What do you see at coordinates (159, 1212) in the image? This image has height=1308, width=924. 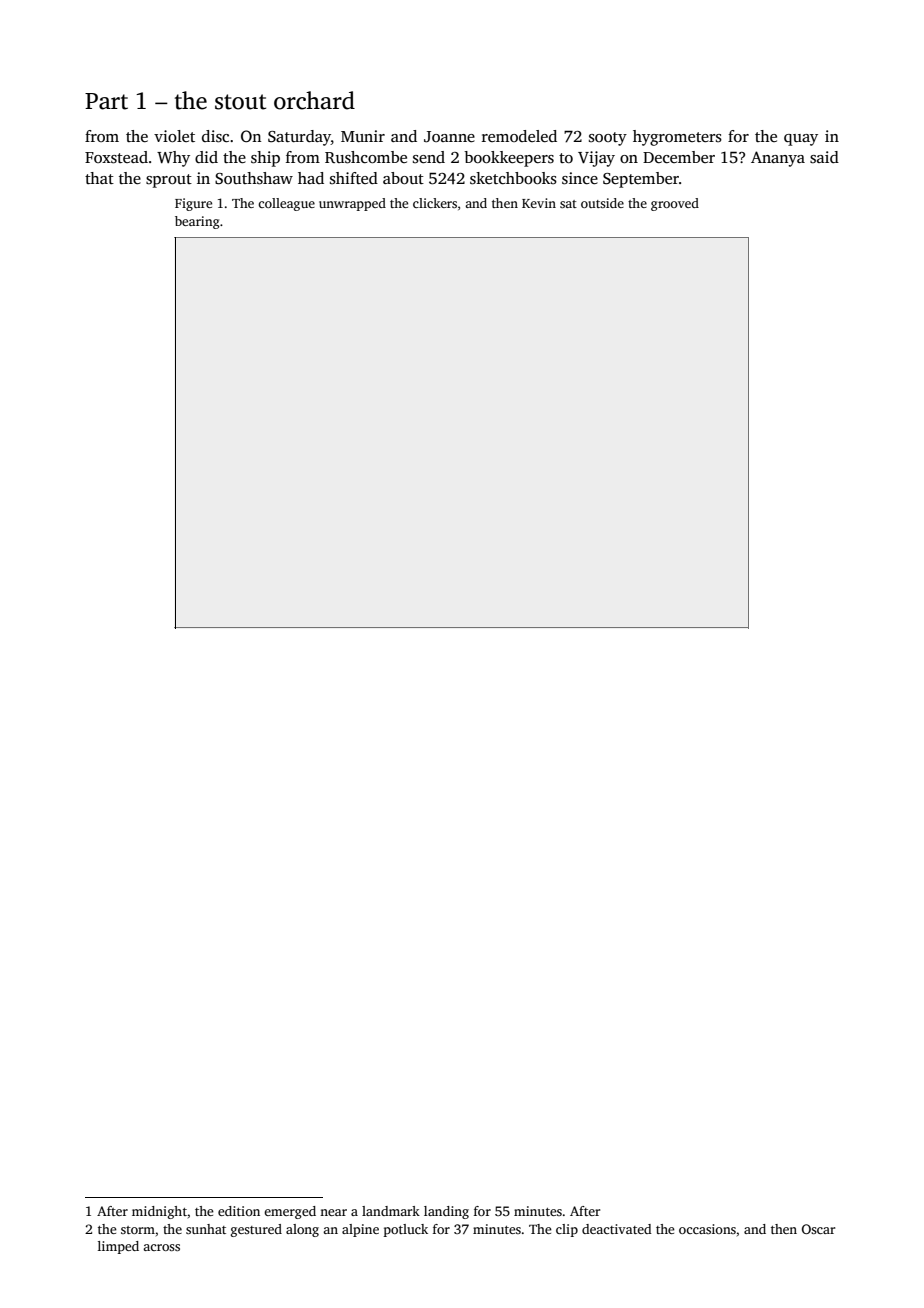 I see `midnight` at bounding box center [159, 1212].
